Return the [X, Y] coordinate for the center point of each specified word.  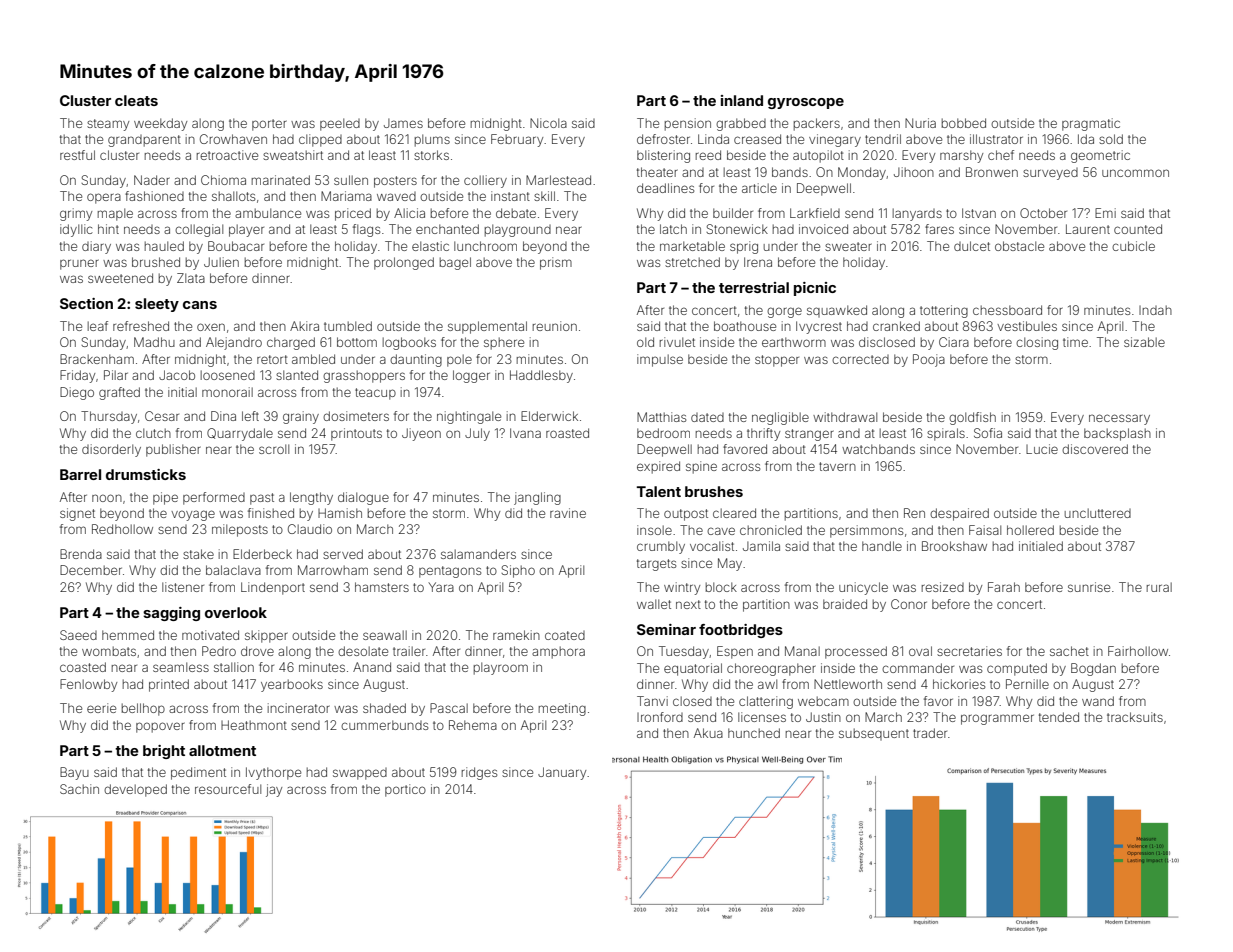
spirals [946, 434]
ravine [568, 513]
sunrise [1089, 587]
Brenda [81, 554]
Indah [1155, 310]
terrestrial [754, 287]
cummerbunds [384, 725]
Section [86, 303]
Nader [152, 180]
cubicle [1133, 246]
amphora [558, 652]
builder [733, 213]
